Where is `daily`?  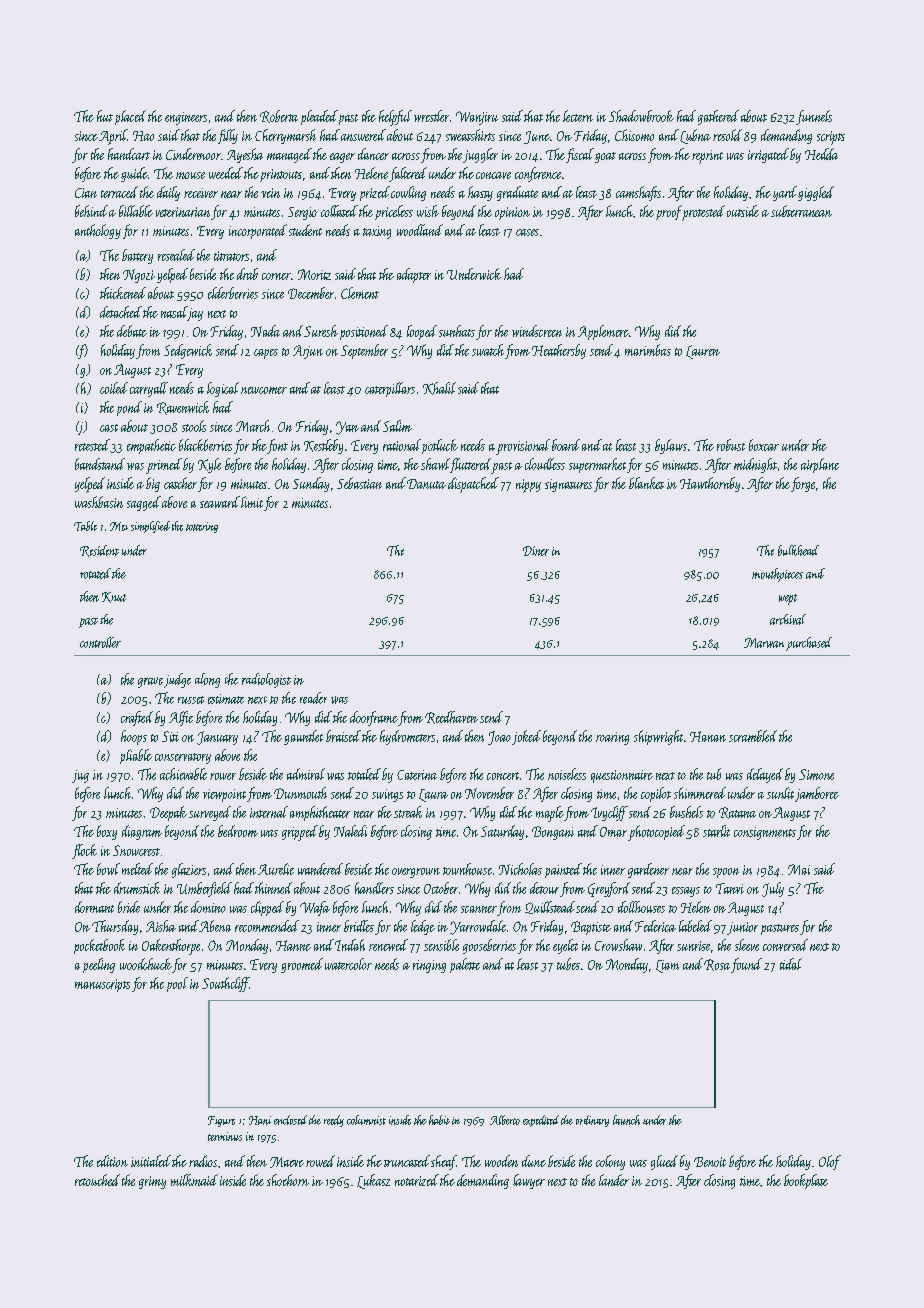 daily is located at coordinates (168, 193).
